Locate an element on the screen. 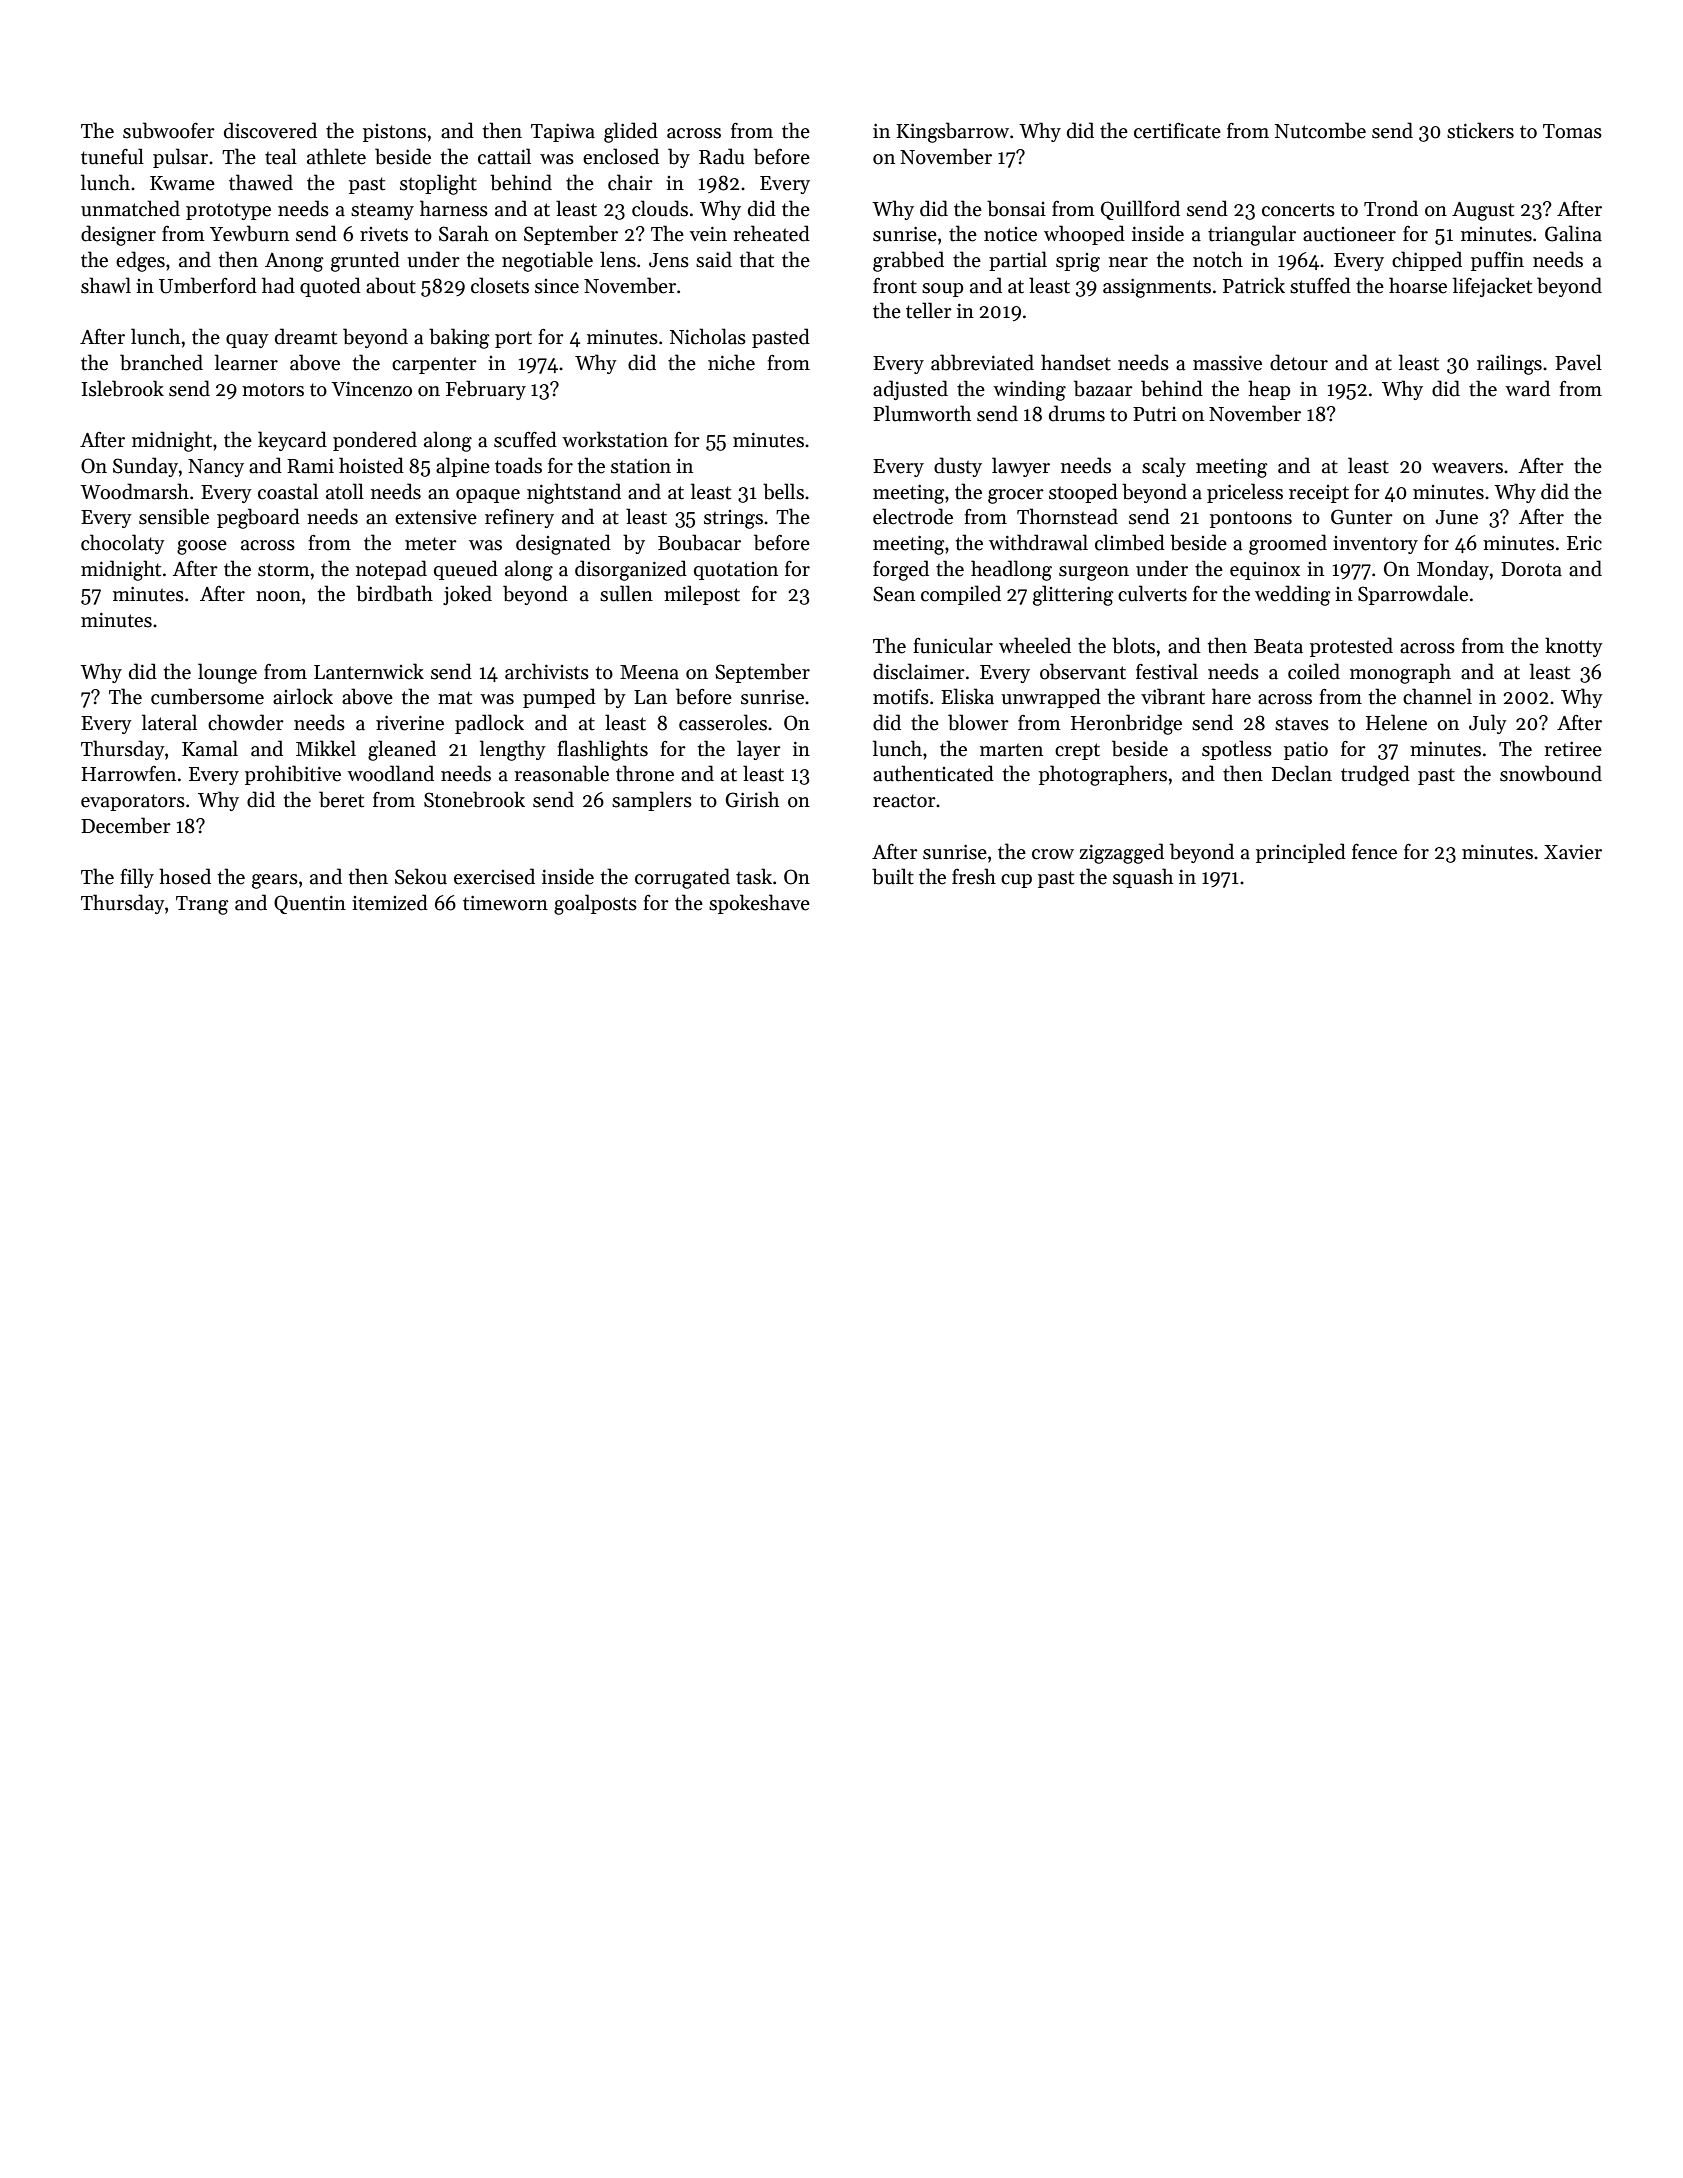  squash is located at coordinates (1143, 878).
